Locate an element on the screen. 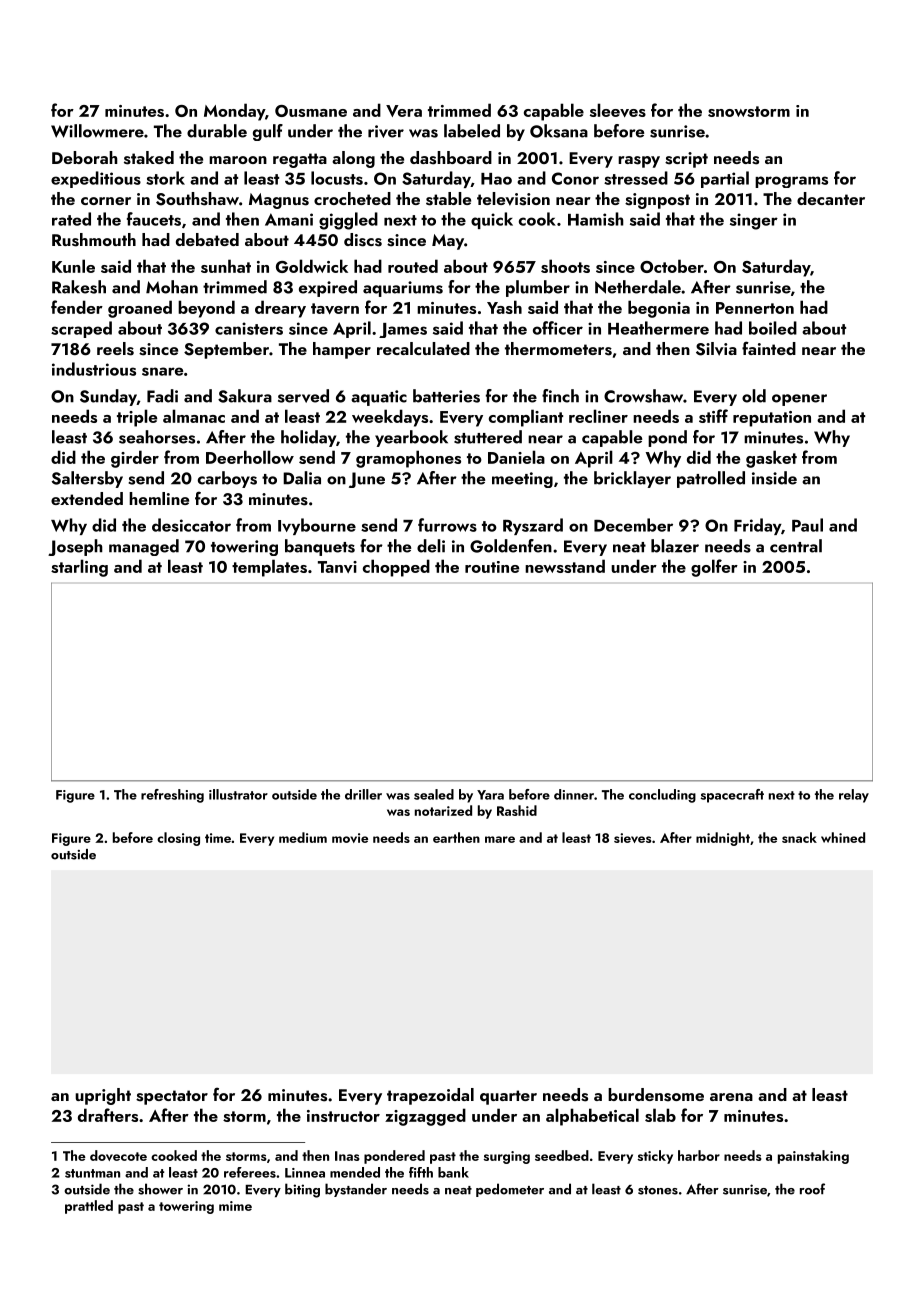 The image size is (924, 1308). Yara is located at coordinates (490, 795).
